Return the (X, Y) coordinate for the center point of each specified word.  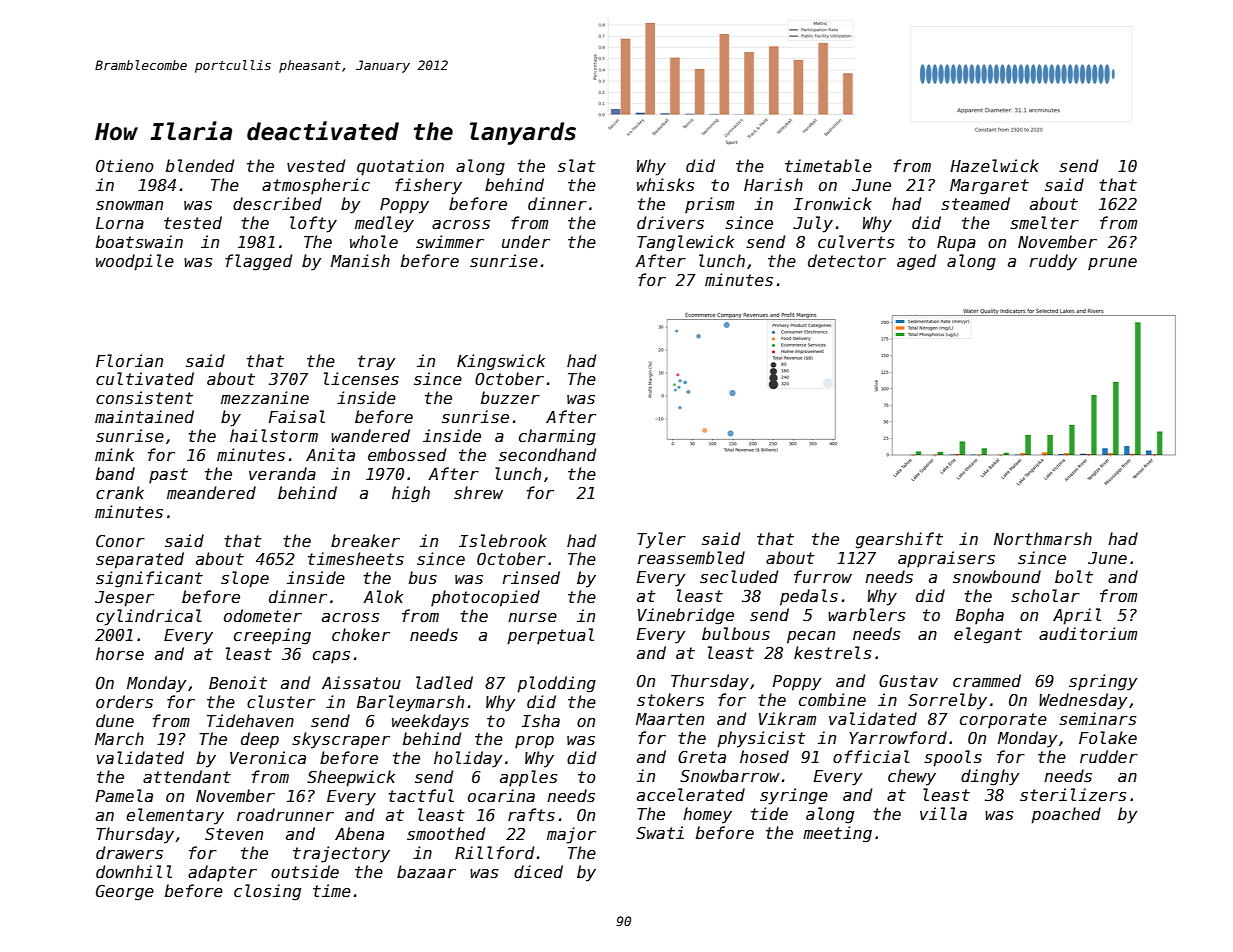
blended (200, 165)
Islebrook (503, 541)
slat (577, 165)
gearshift (899, 540)
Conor (120, 541)
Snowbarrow (730, 775)
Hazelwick (994, 165)
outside (305, 871)
